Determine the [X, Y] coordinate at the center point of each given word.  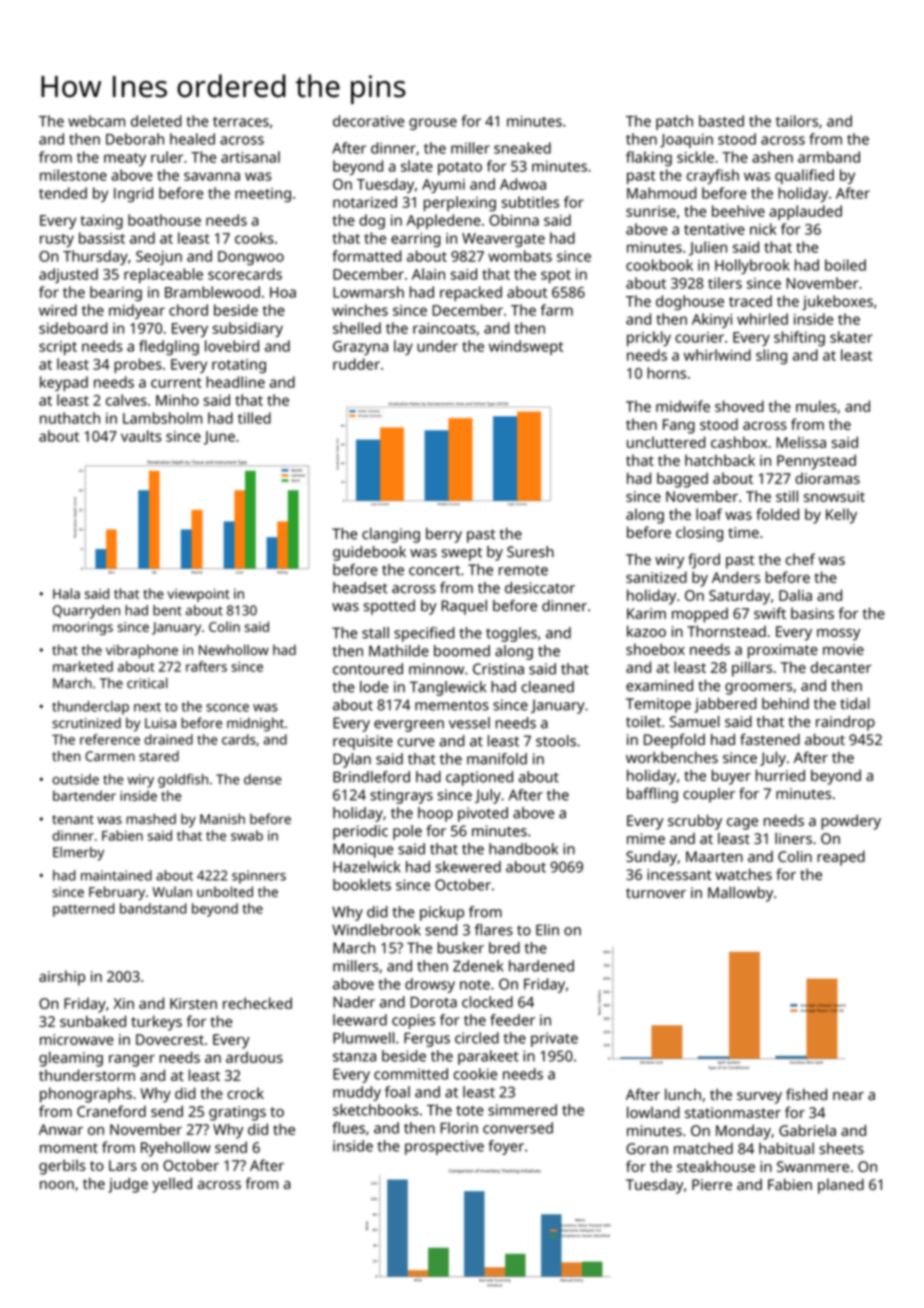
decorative [368, 121]
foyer [506, 1147]
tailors [797, 121]
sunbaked [93, 1021]
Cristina [498, 669]
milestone [73, 175]
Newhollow [234, 649]
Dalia [795, 595]
